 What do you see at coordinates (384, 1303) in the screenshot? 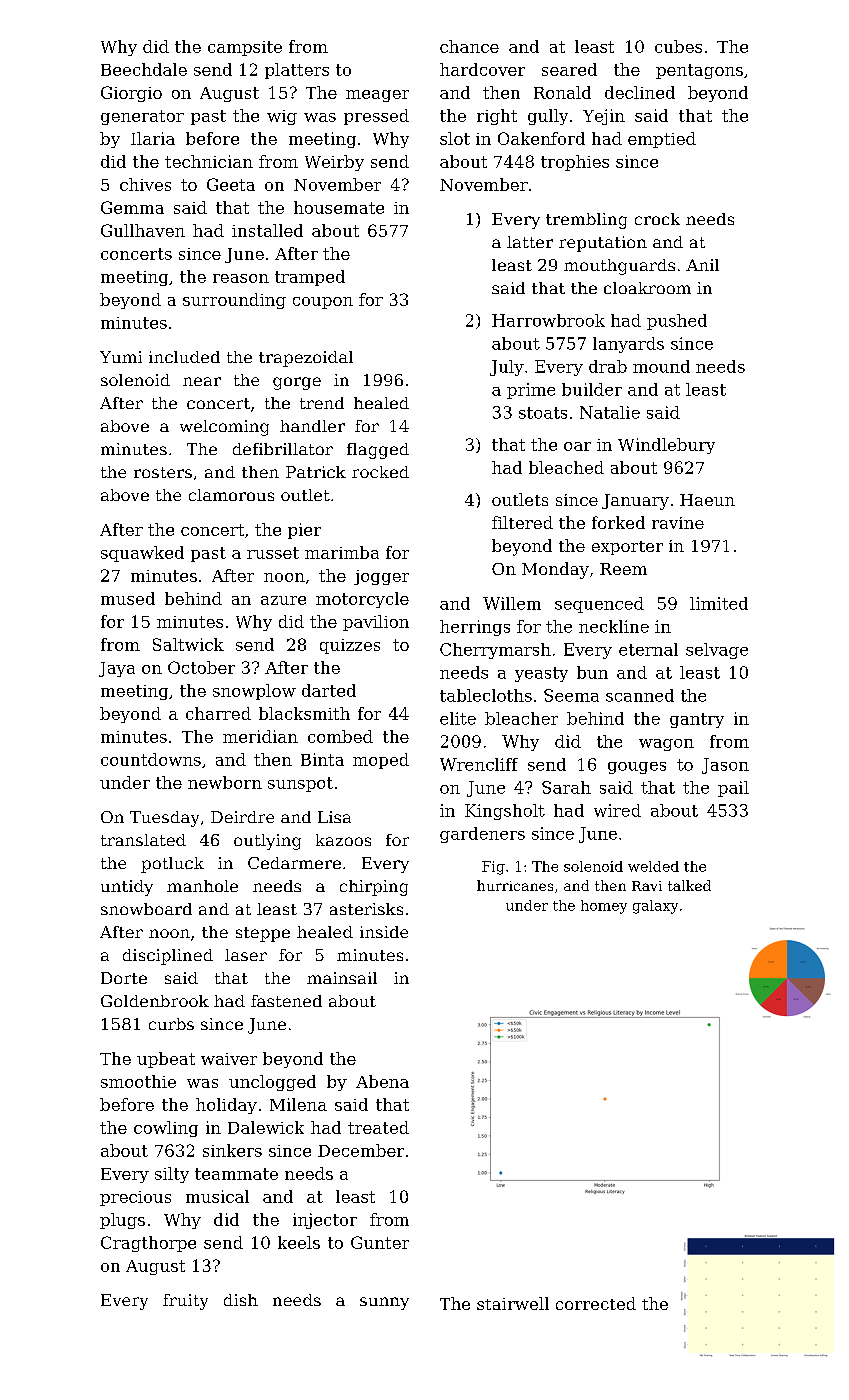
I see `sunny` at bounding box center [384, 1303].
